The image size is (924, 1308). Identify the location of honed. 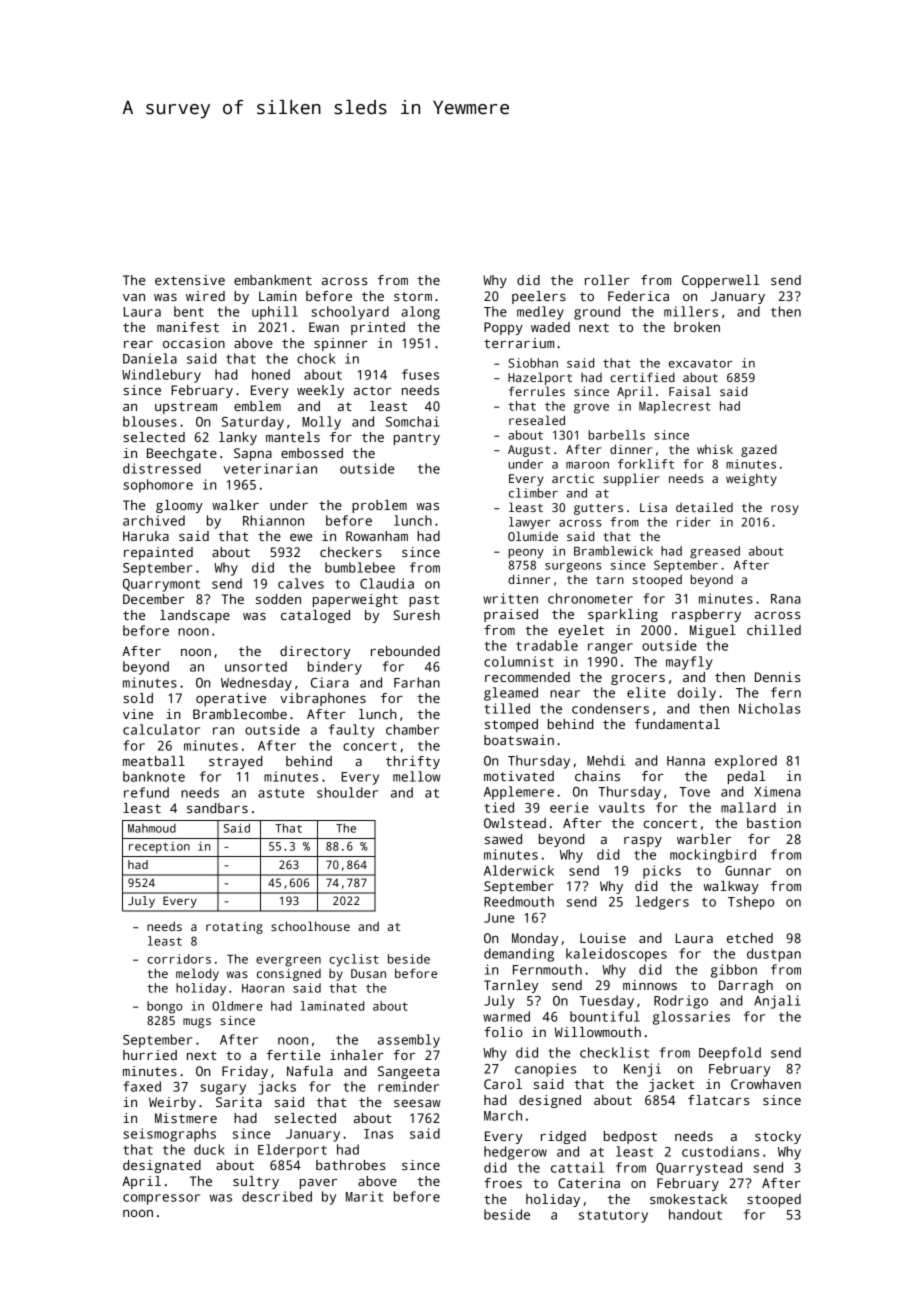
(271, 374).
